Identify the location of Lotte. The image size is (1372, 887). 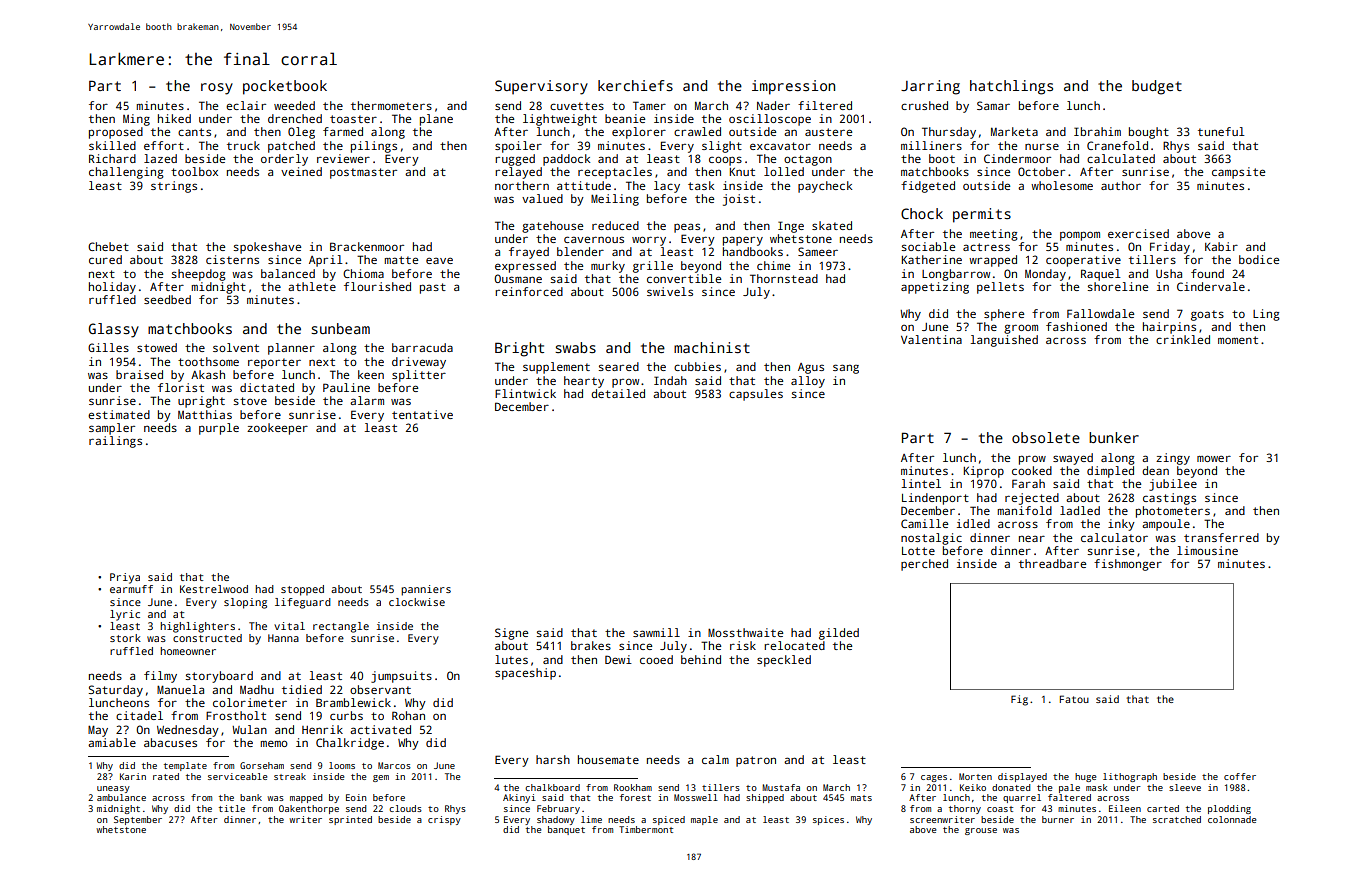
(918, 551).
